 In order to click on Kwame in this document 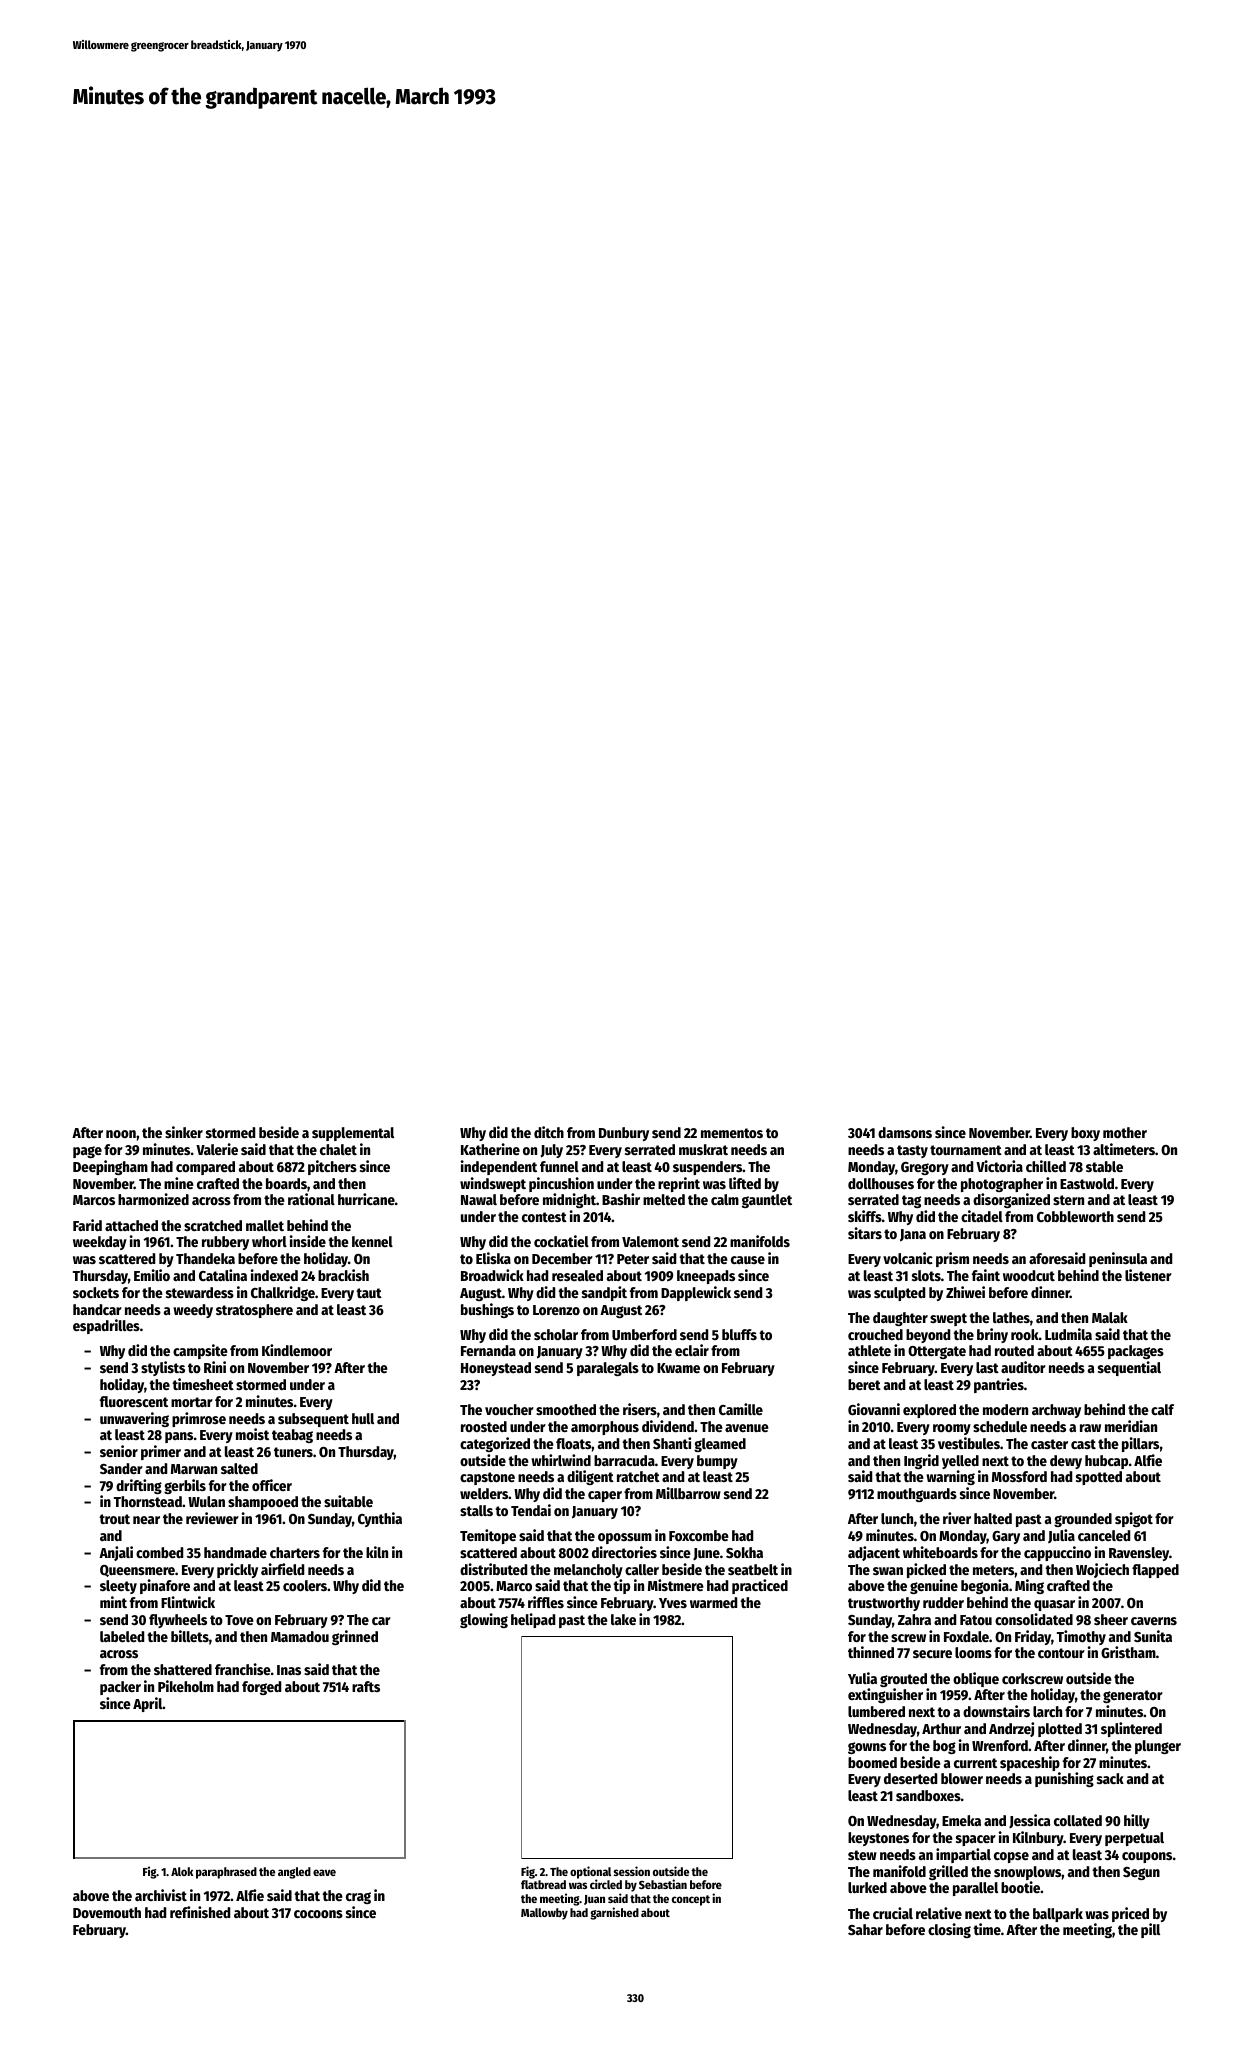, I will do `click(678, 1368)`.
